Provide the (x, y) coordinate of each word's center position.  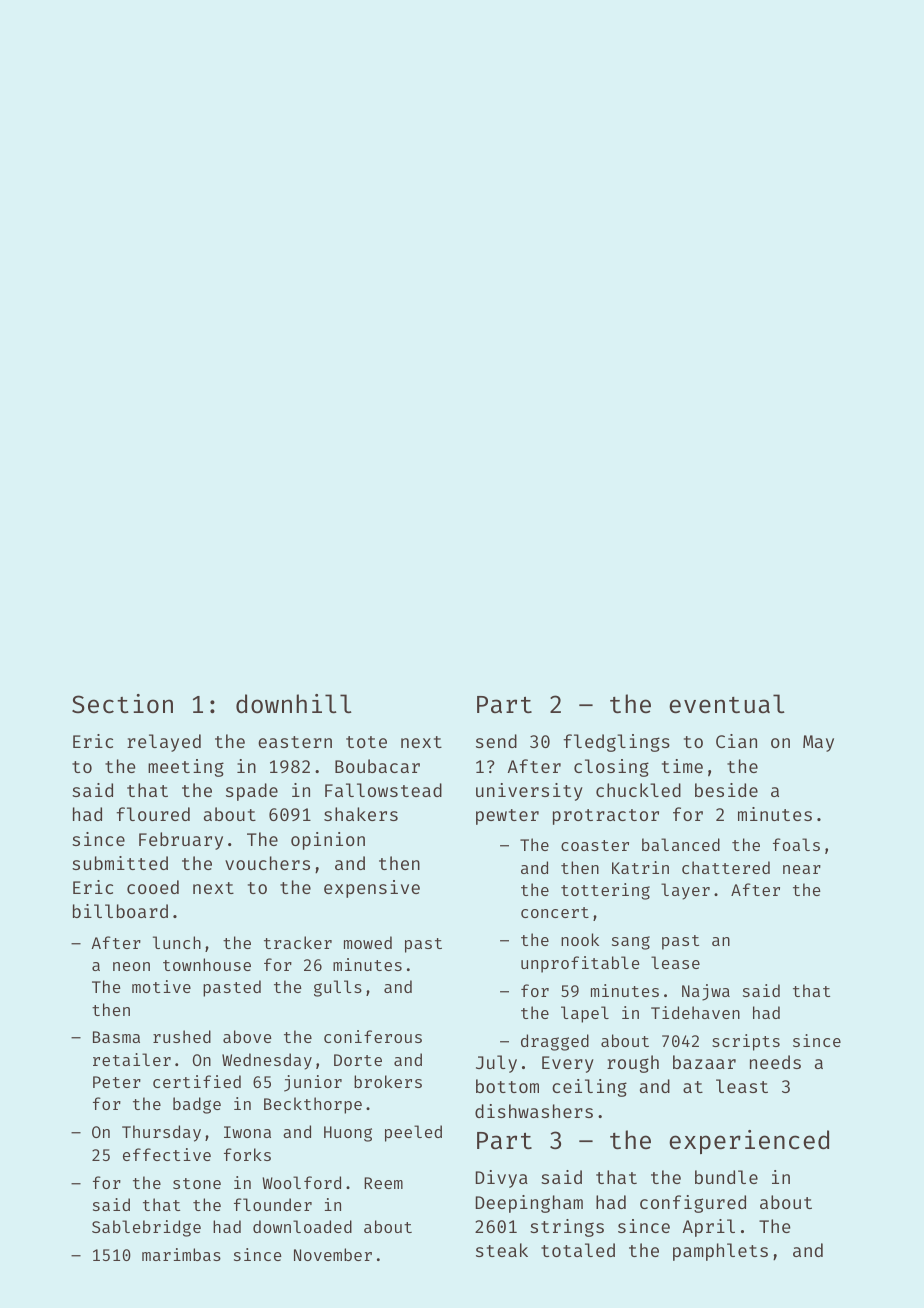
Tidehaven (695, 1012)
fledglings (616, 743)
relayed (164, 743)
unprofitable (580, 964)
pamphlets (720, 1252)
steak (502, 1250)
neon (131, 966)
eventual (727, 704)
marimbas (181, 1254)
